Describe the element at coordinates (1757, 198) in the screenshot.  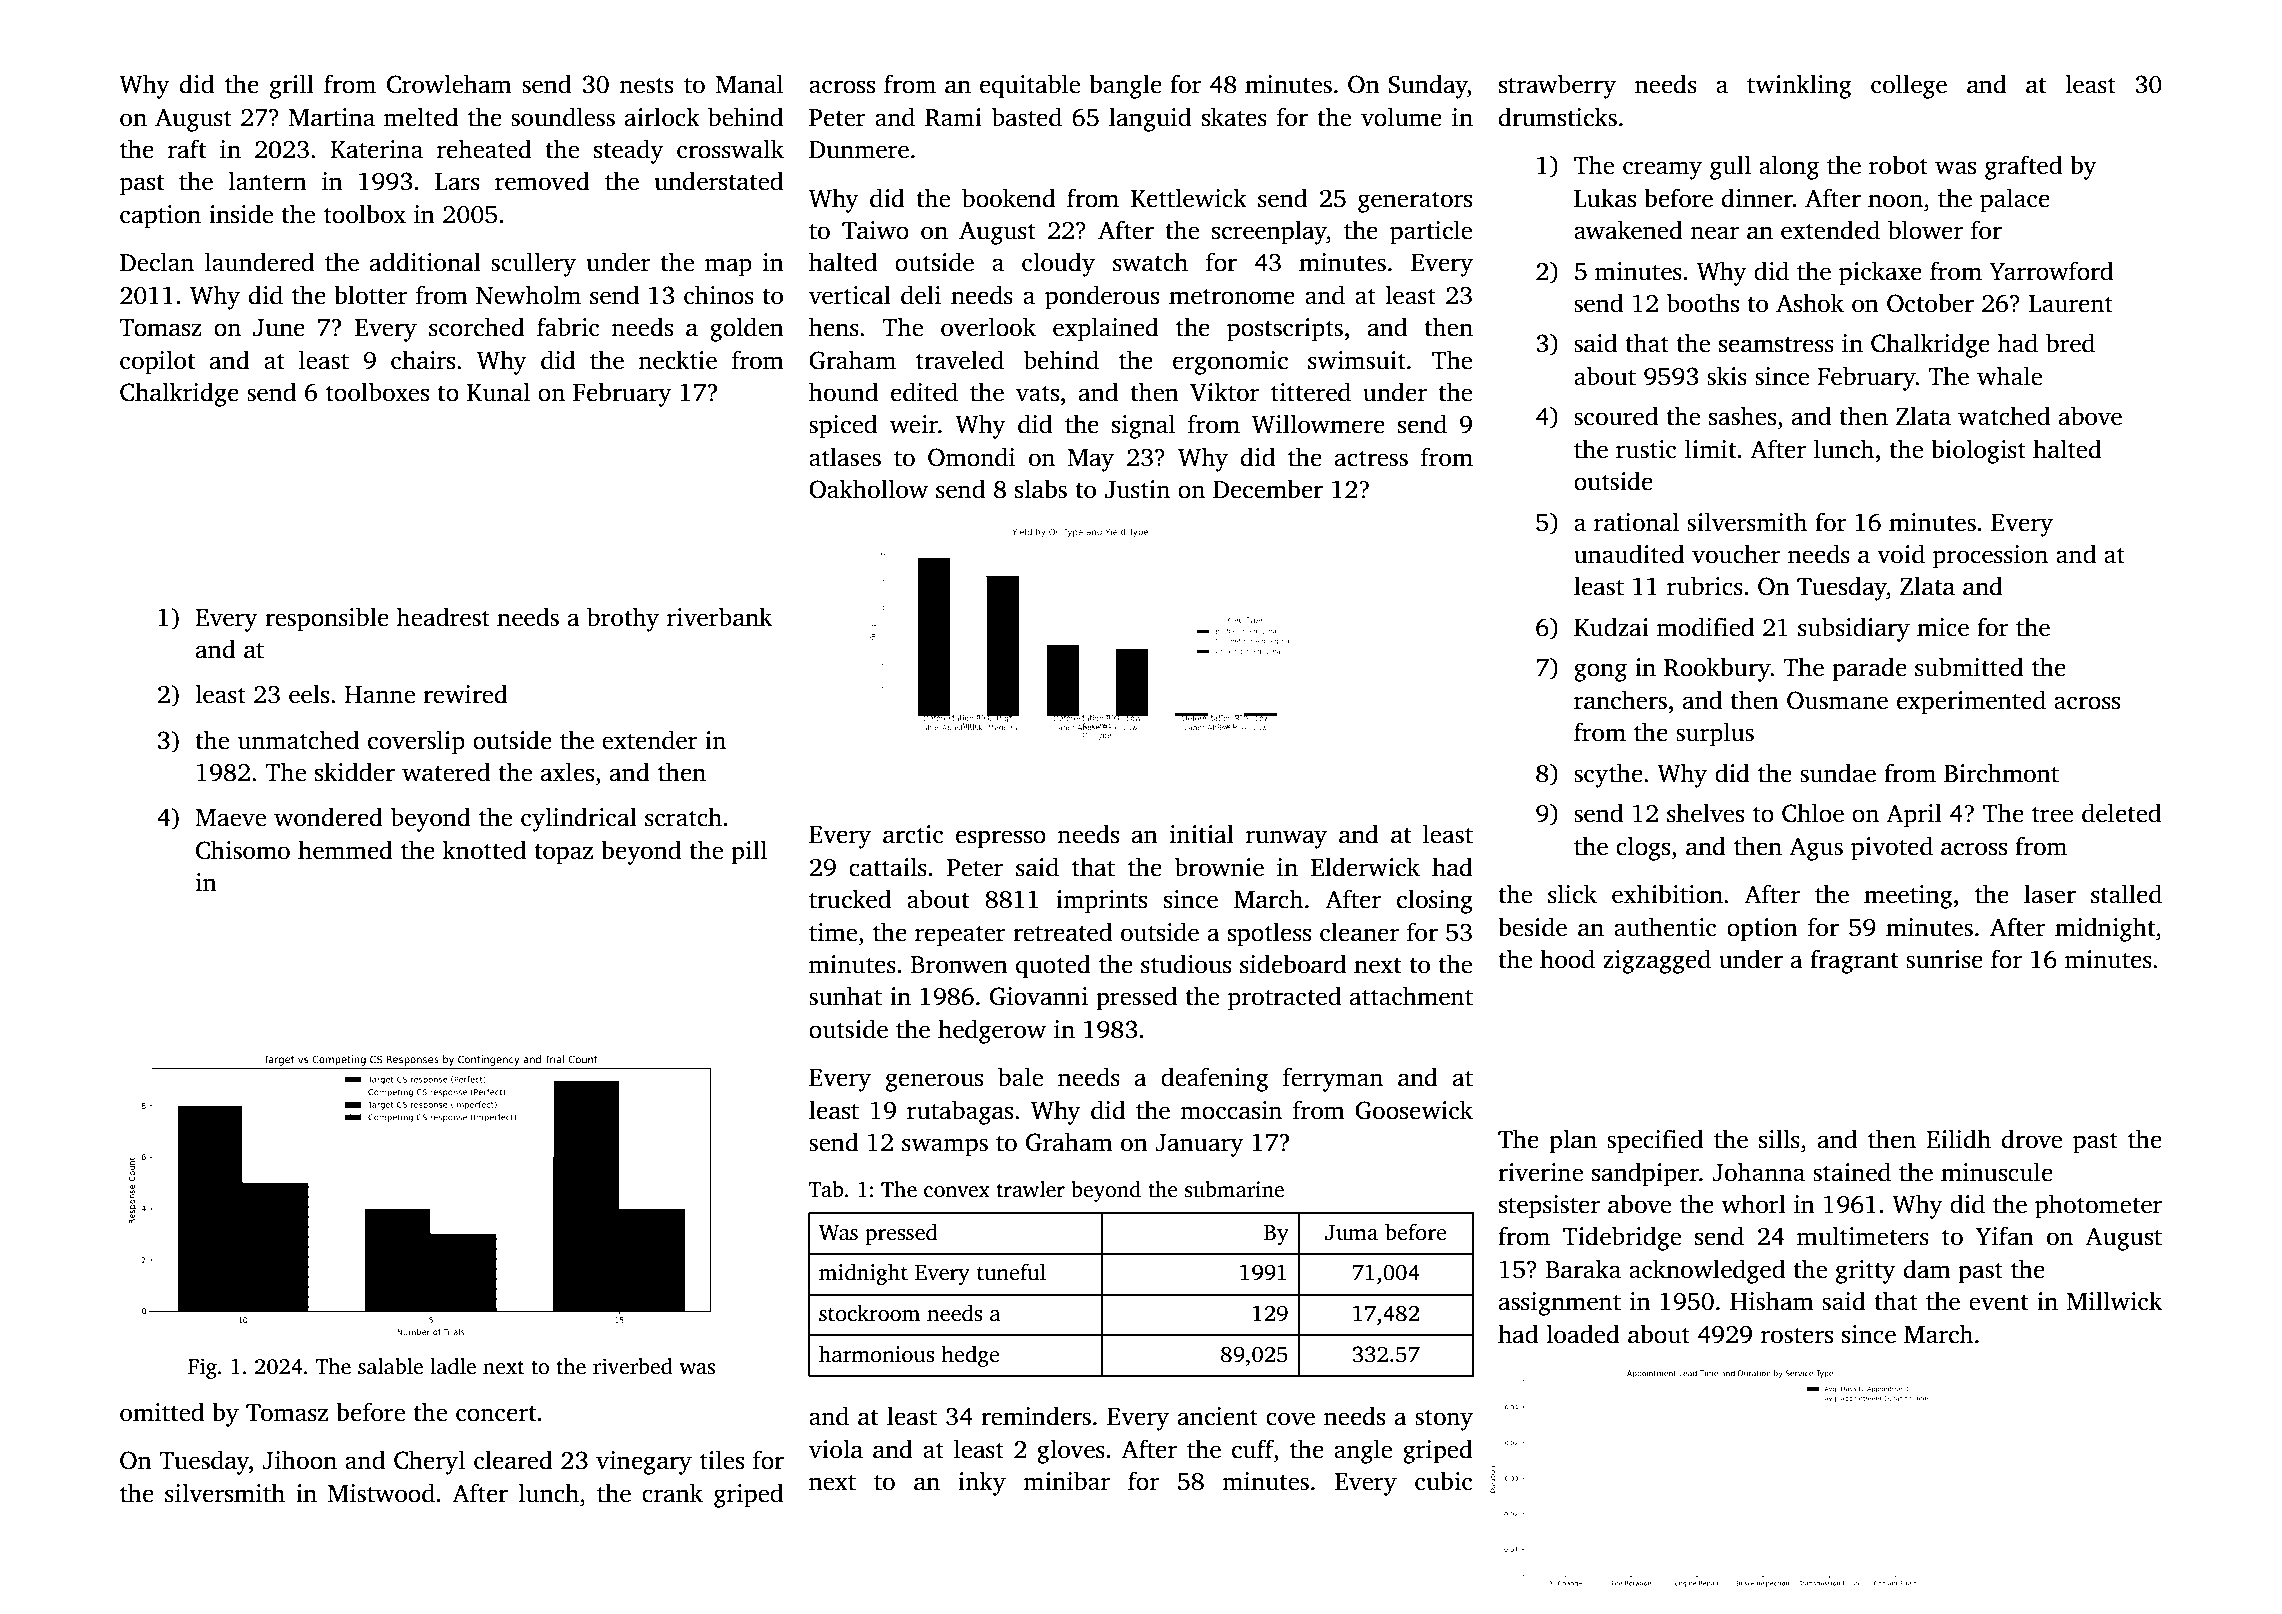
I see `dinner` at that location.
